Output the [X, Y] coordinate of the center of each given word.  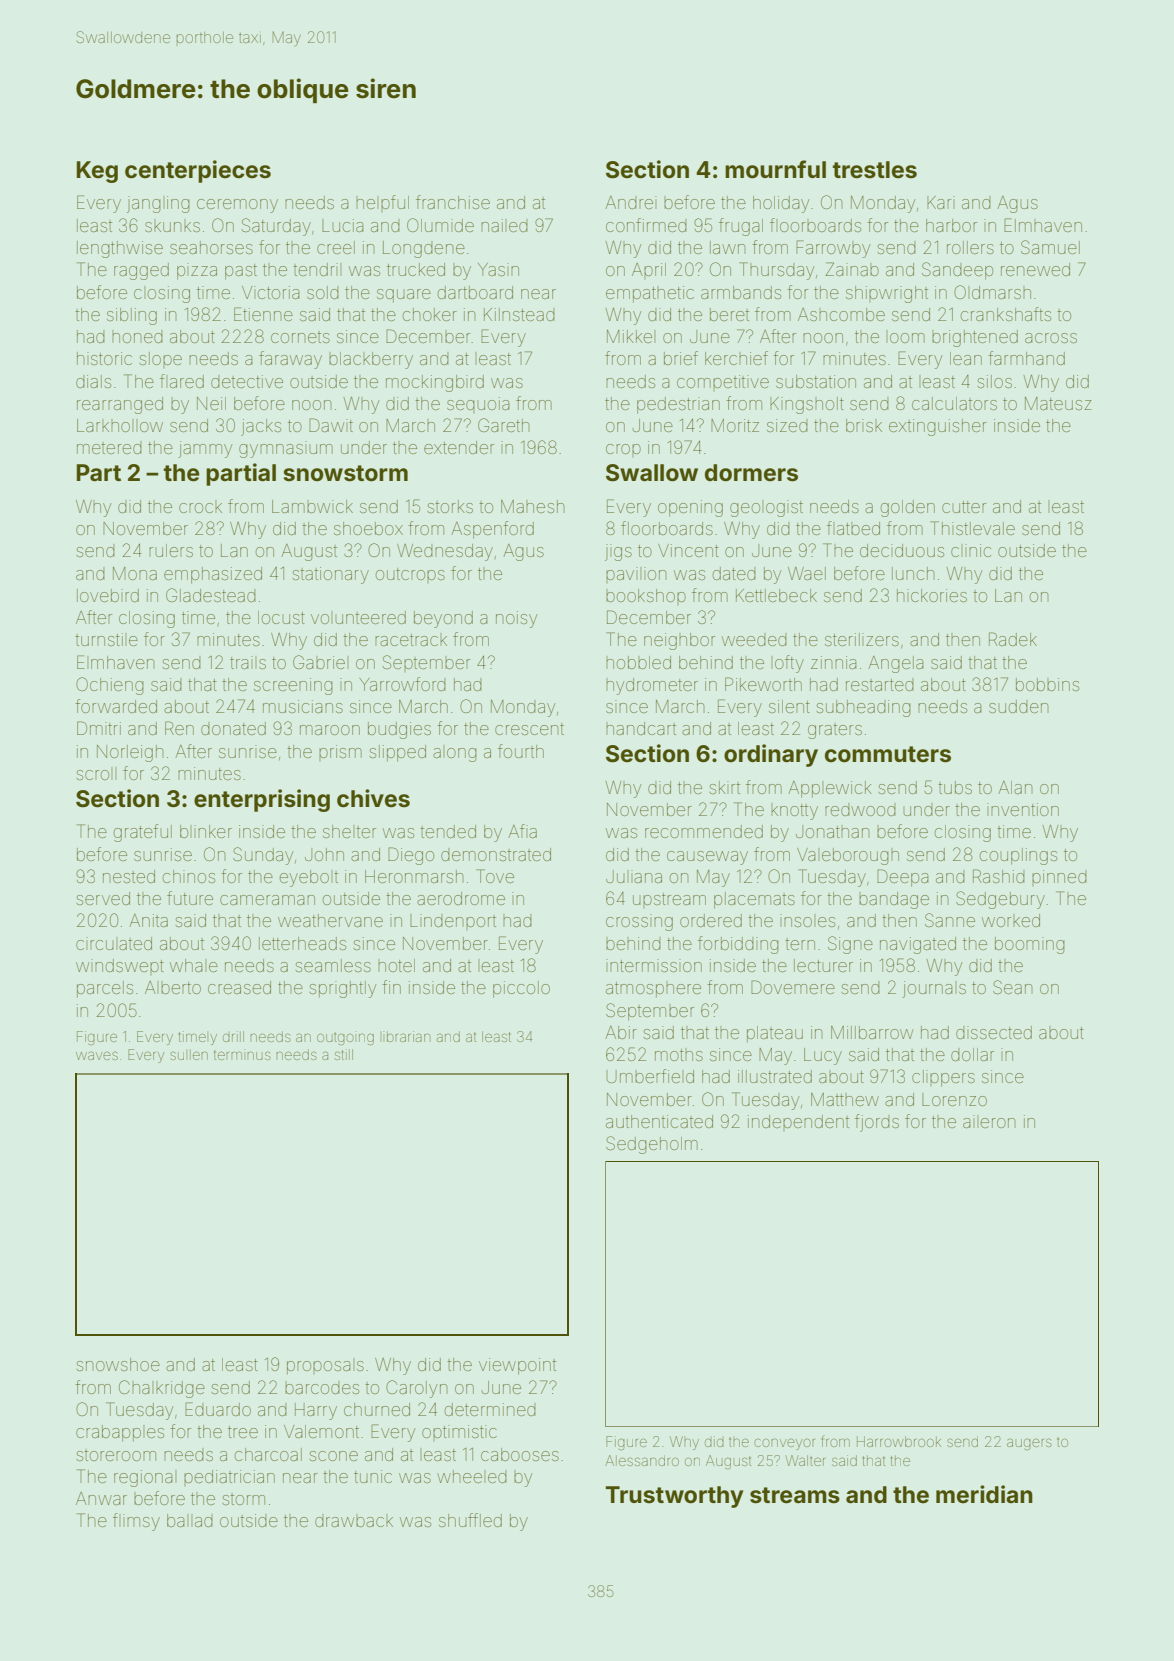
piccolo [521, 989]
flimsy [136, 1522]
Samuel [1050, 247]
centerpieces [198, 171]
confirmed [646, 225]
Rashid [999, 876]
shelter [349, 831]
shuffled [470, 1520]
